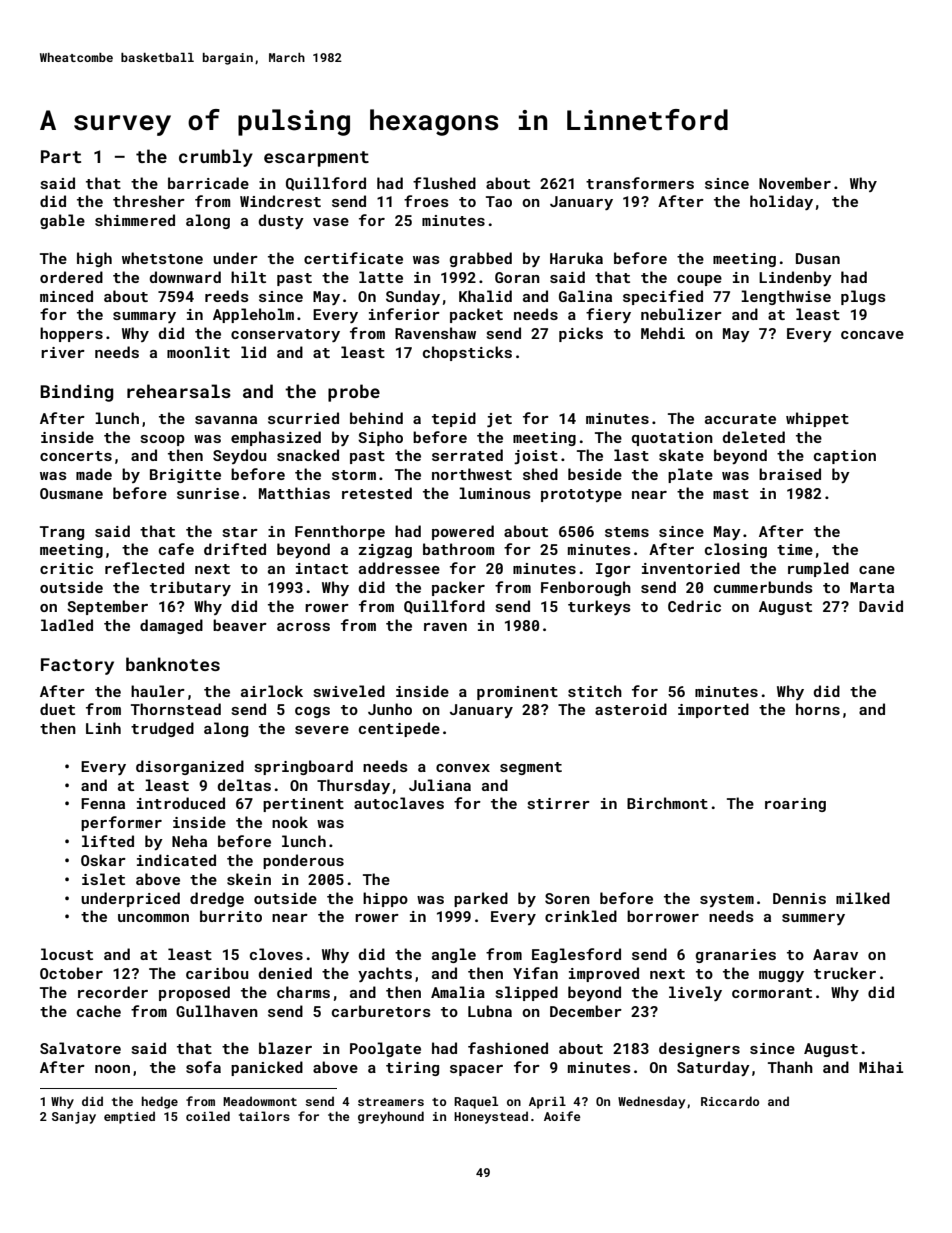 The height and width of the screenshot is (1233, 952). Describe the element at coordinates (404, 314) in the screenshot. I see `inferior` at that location.
